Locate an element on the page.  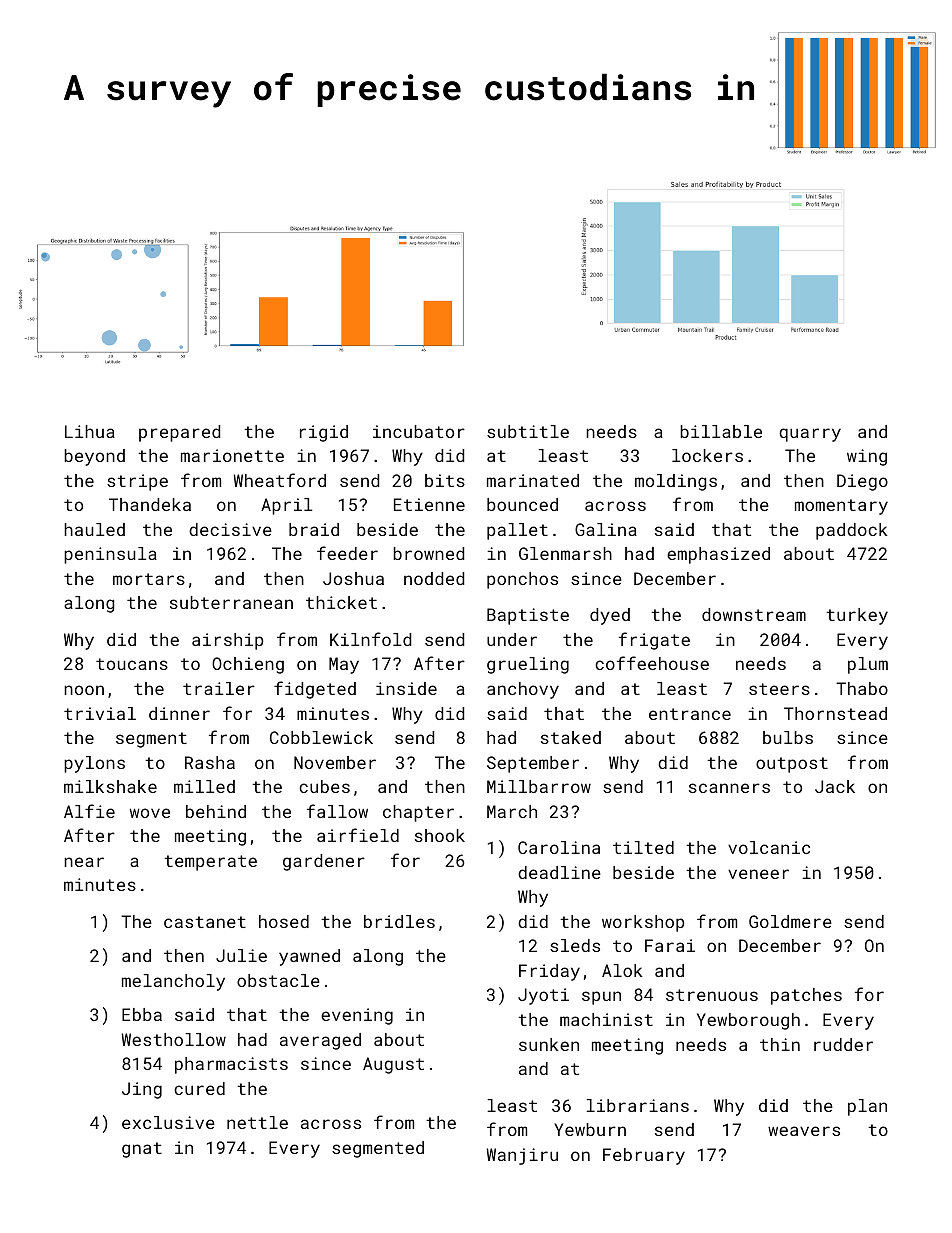
nettle is located at coordinates (257, 1122).
